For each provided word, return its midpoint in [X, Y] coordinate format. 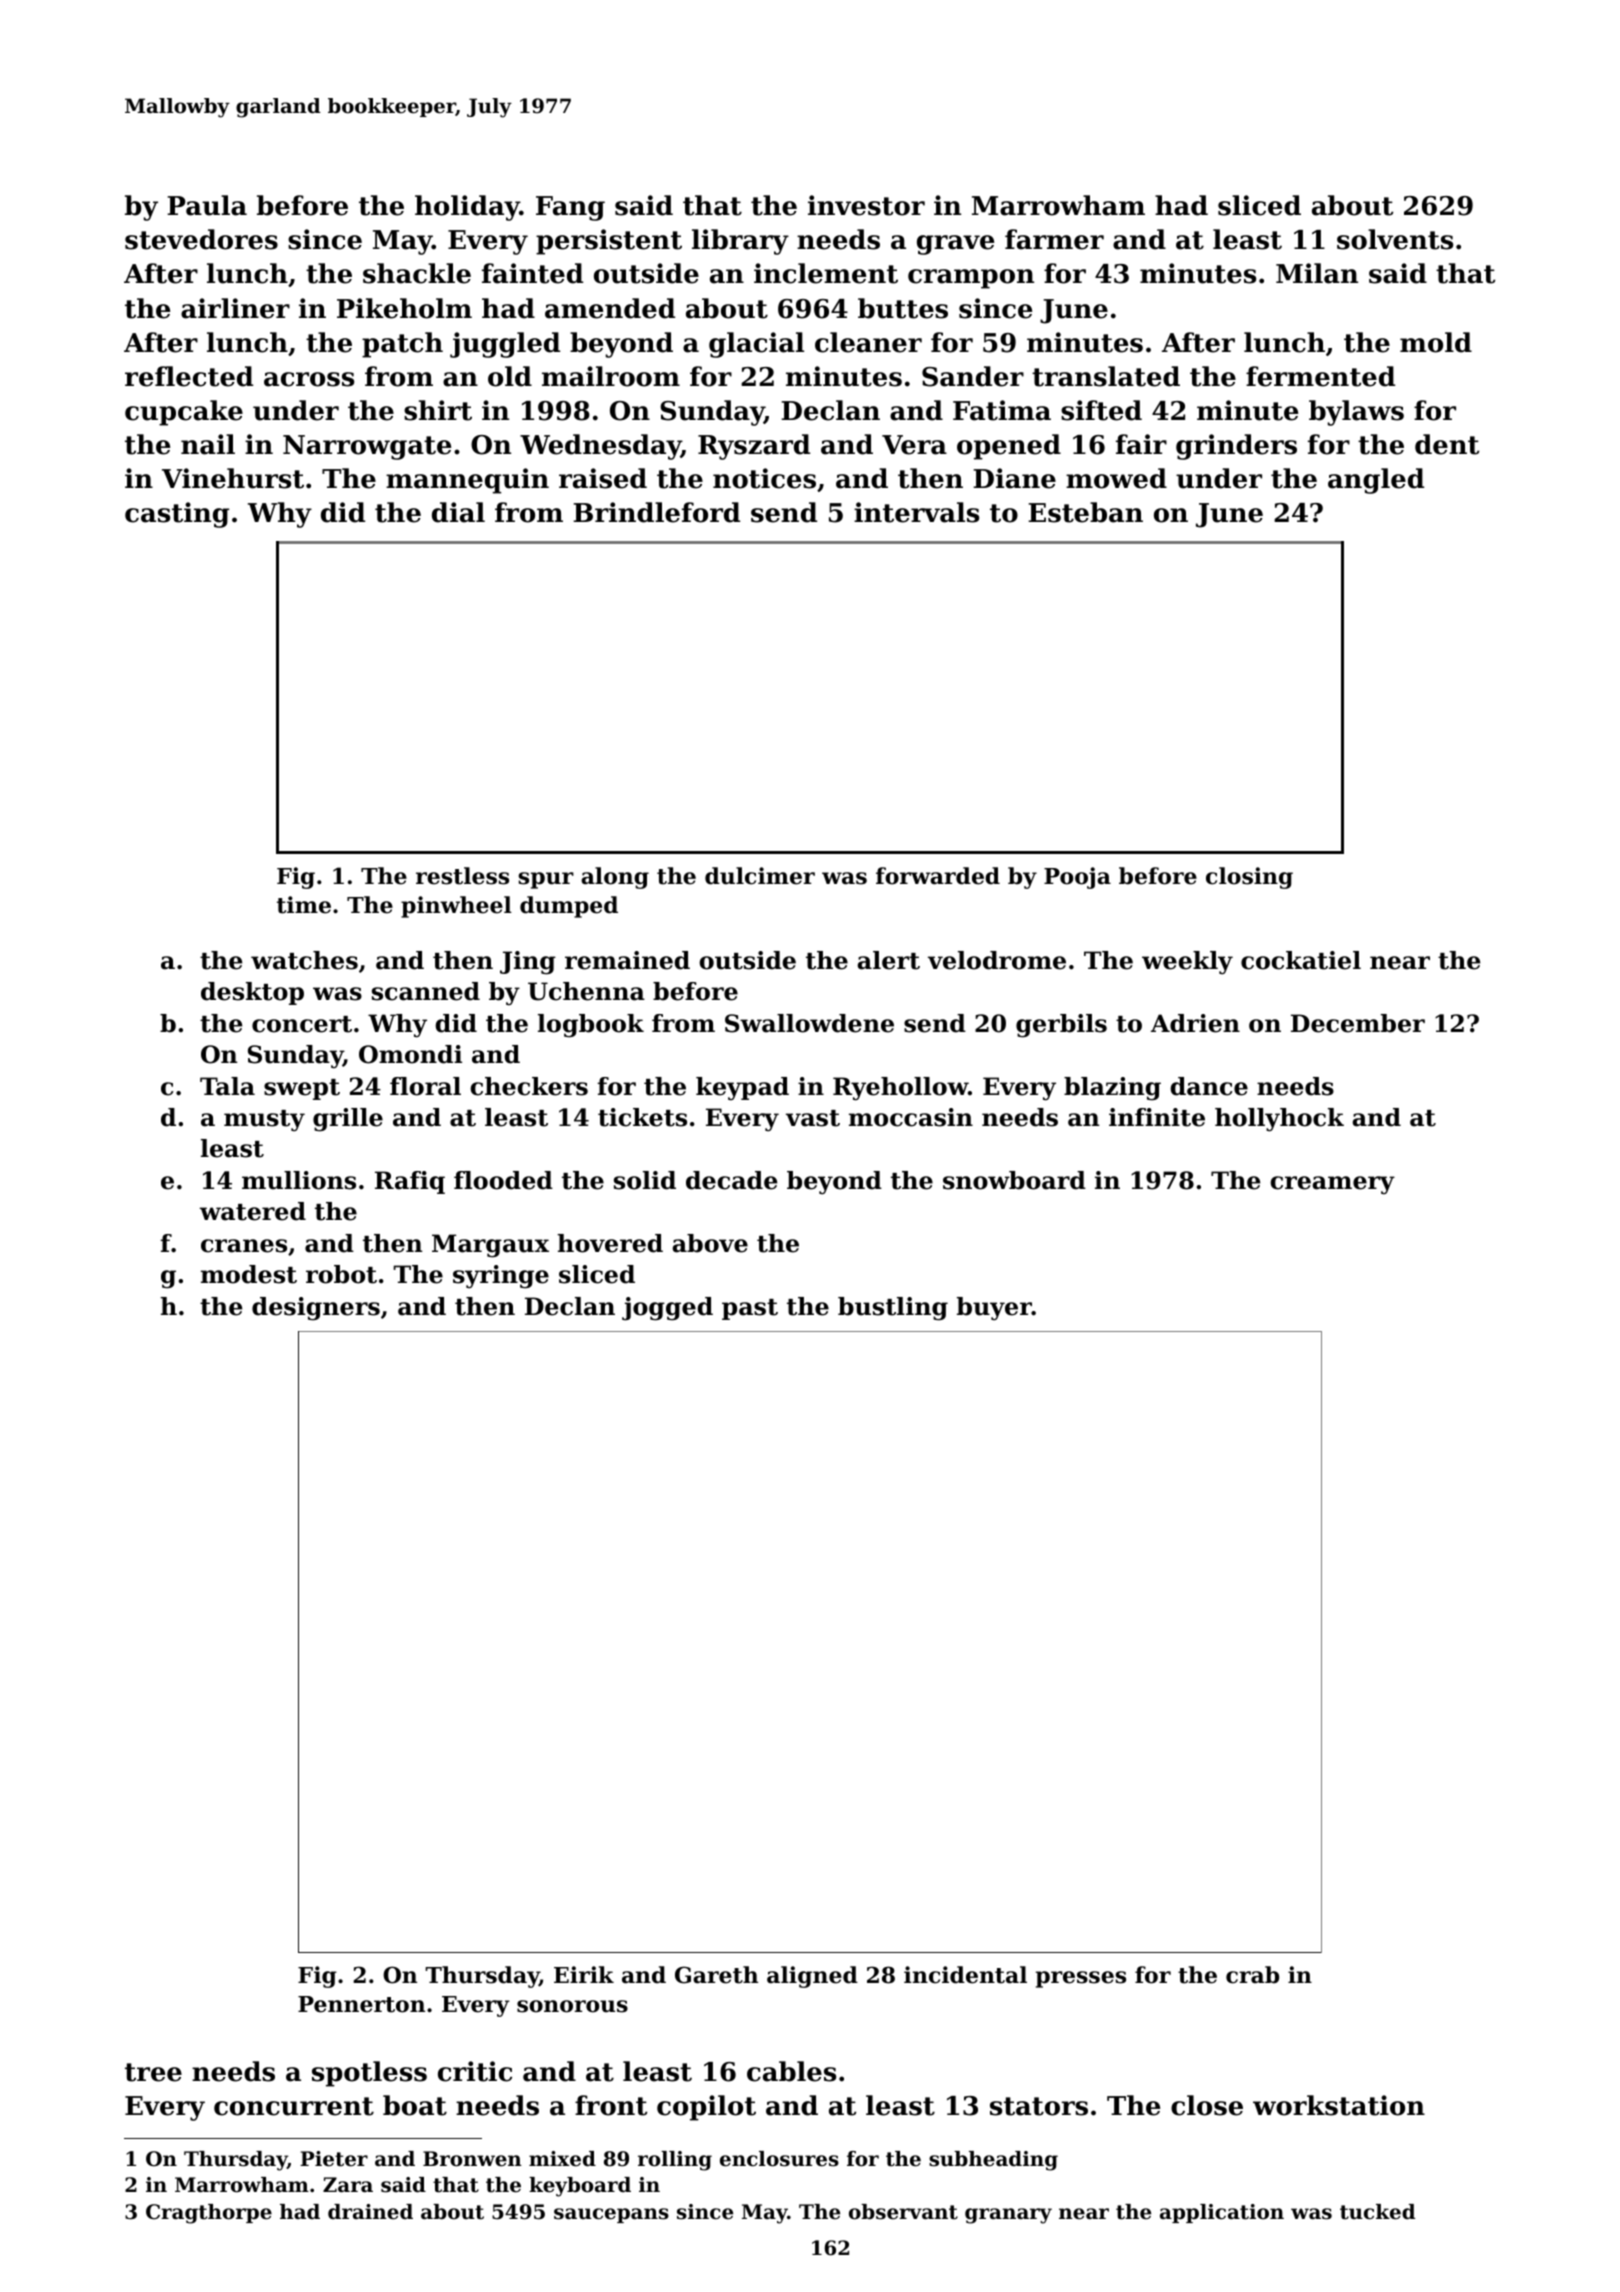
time [304, 905]
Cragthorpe [209, 2214]
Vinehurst [233, 478]
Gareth [716, 1975]
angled [1376, 481]
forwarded [938, 876]
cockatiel [1301, 960]
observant [903, 2212]
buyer [994, 1308]
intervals [916, 512]
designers [316, 1309]
